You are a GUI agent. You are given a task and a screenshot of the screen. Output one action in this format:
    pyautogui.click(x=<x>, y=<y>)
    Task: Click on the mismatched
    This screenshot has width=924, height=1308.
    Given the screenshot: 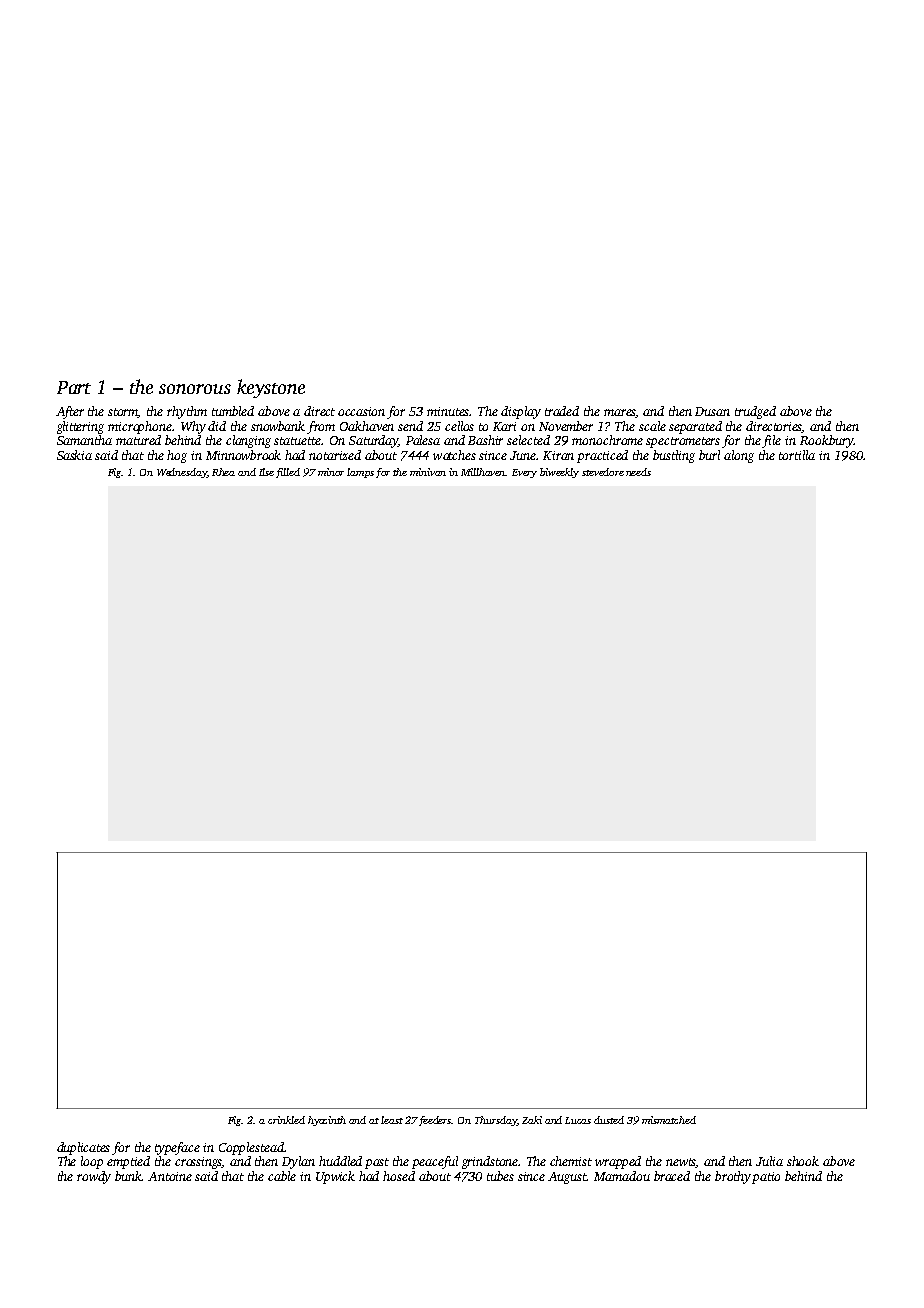 What is the action you would take?
    pyautogui.click(x=669, y=1120)
